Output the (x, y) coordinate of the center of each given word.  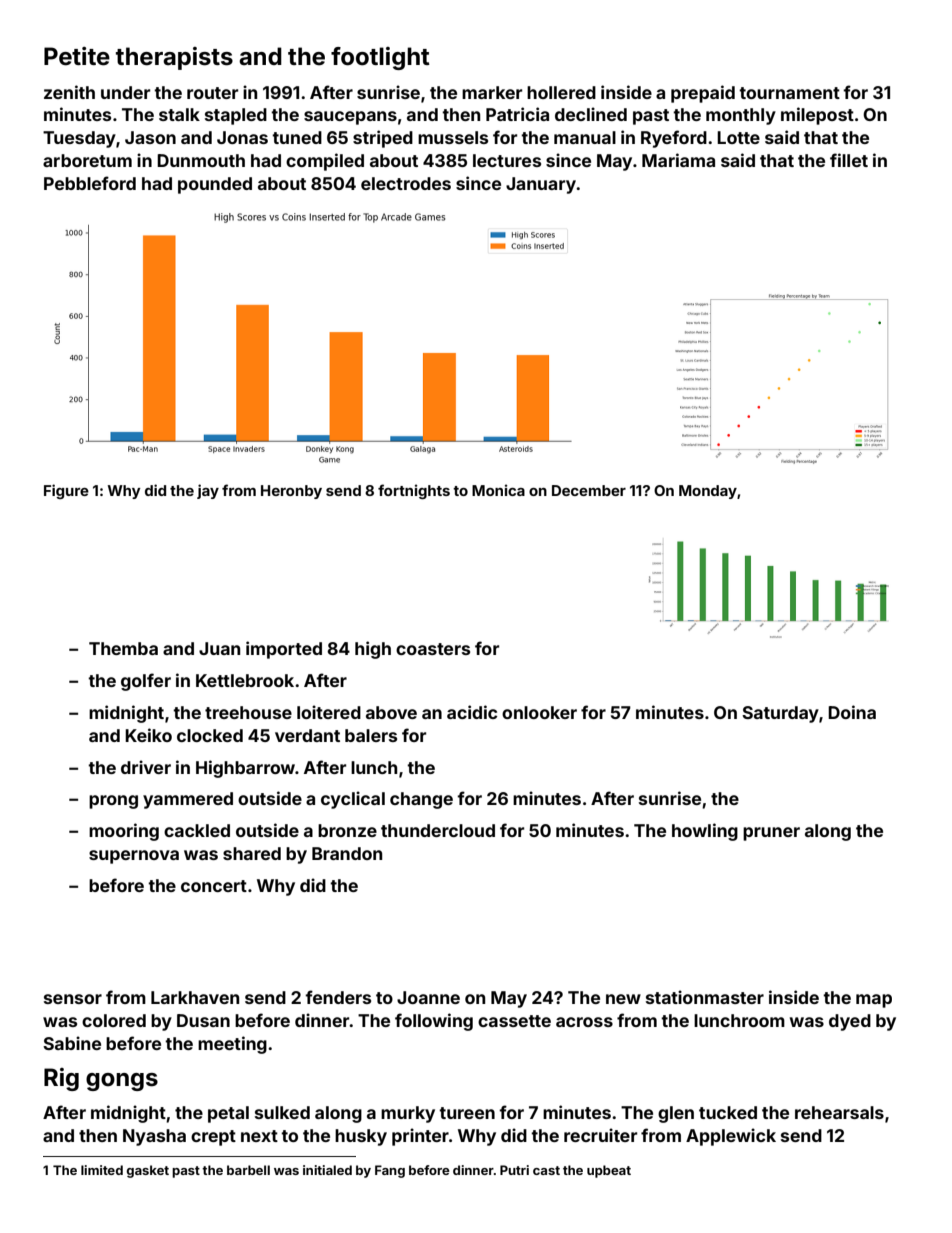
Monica (498, 490)
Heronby (291, 492)
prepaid (703, 94)
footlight (380, 58)
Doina (852, 712)
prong (113, 802)
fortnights (414, 491)
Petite (77, 56)
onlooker (539, 712)
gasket (148, 1171)
